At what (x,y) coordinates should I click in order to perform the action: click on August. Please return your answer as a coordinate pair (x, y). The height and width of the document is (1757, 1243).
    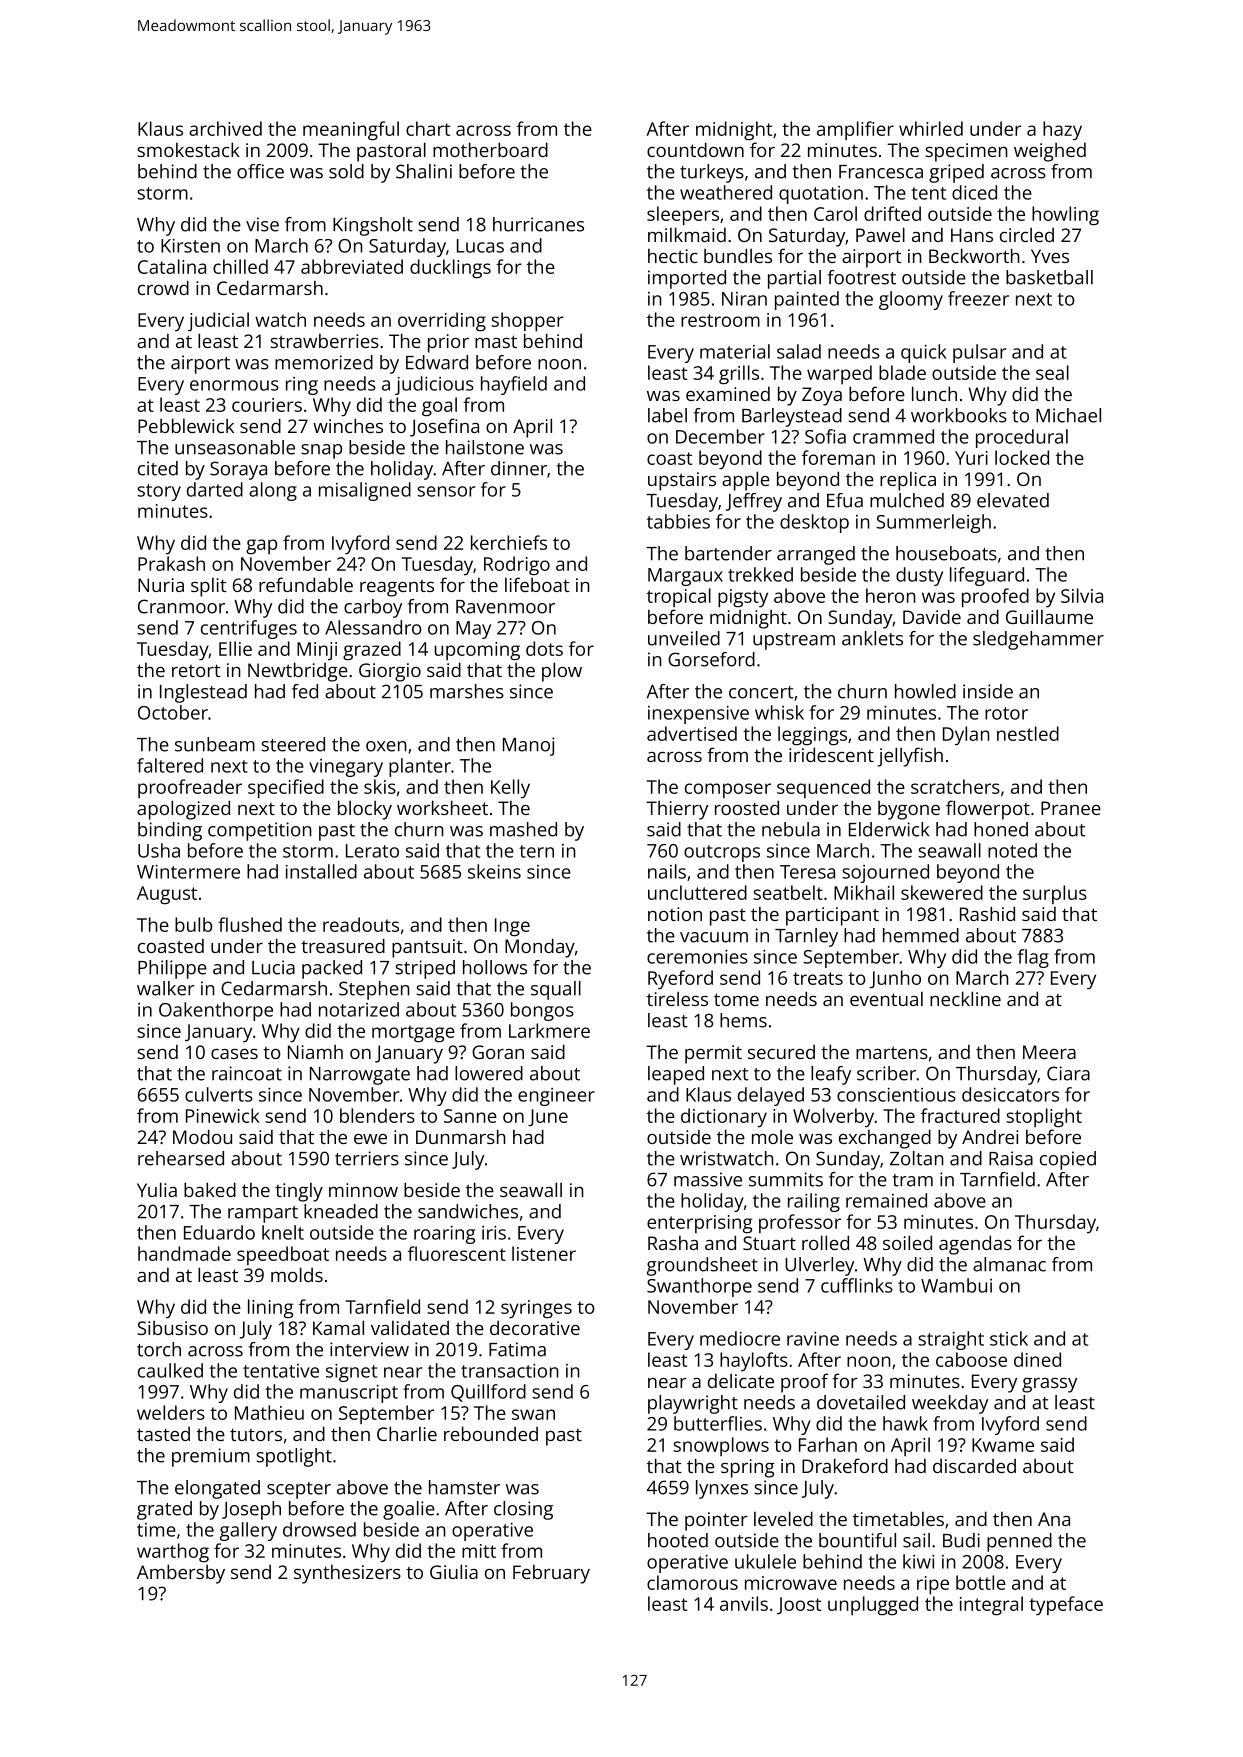
    Looking at the image, I should click on (167, 895).
